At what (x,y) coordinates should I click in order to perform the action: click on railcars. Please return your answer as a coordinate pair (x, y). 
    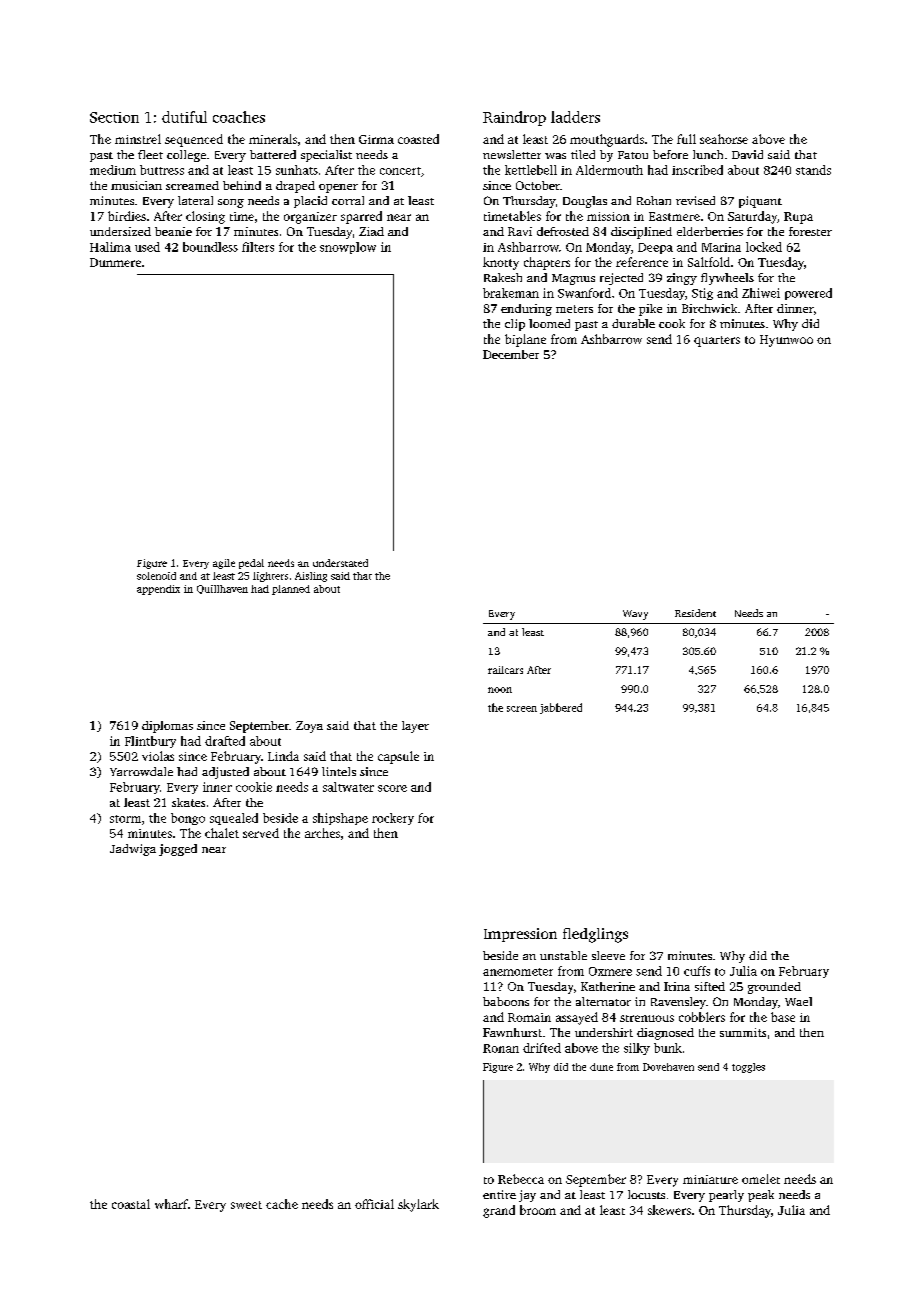
    Looking at the image, I should click on (505, 670).
